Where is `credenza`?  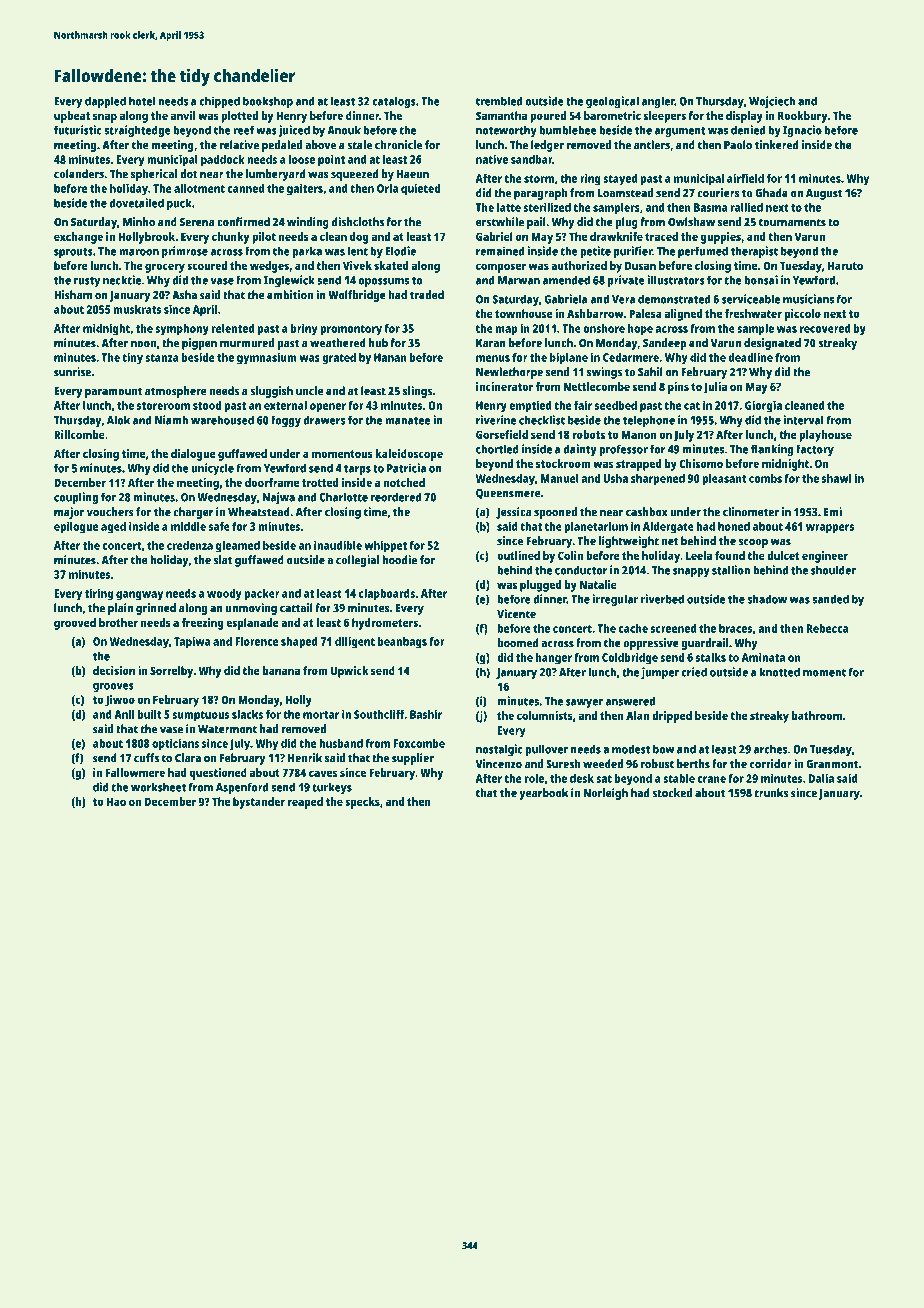
credenza is located at coordinates (190, 545).
